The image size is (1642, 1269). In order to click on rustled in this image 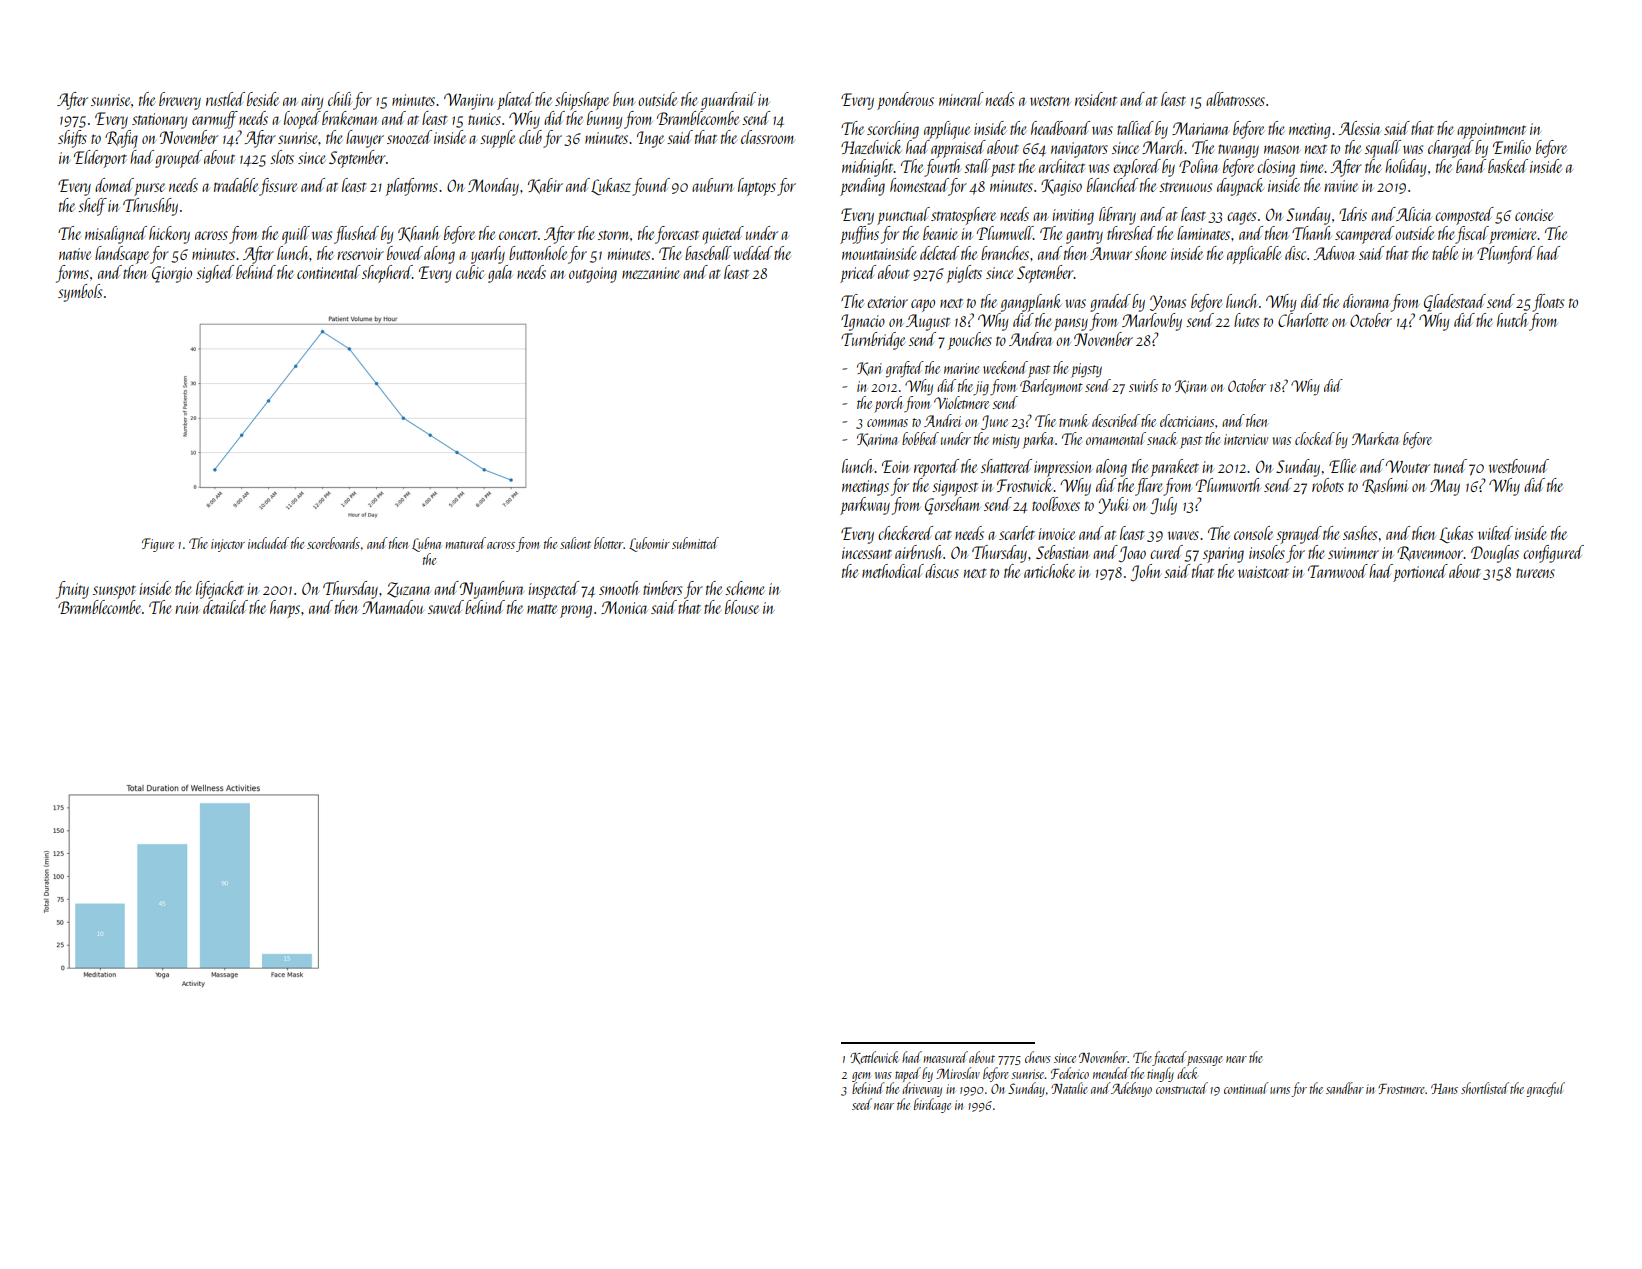, I will do `click(225, 99)`.
